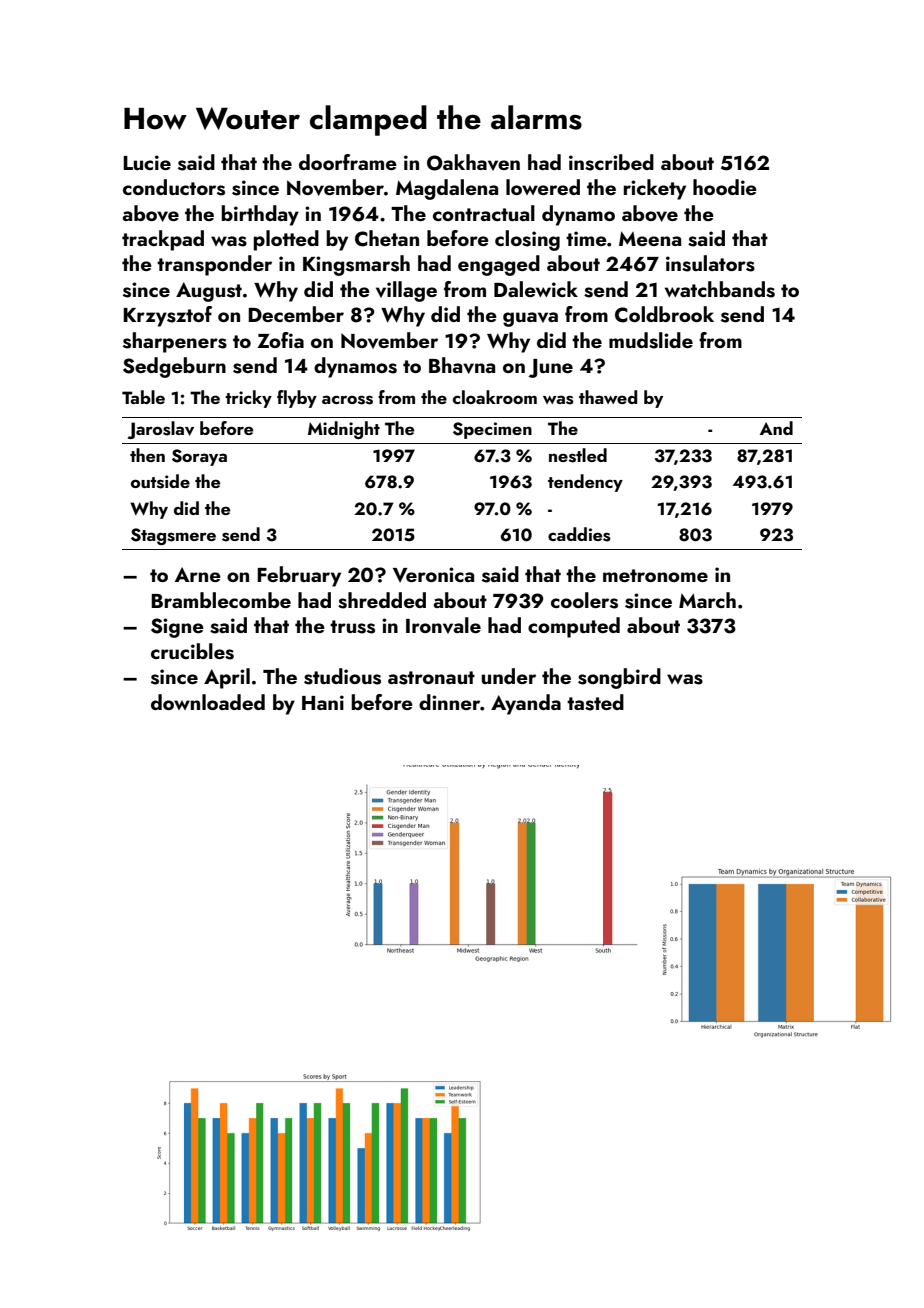  Describe the element at coordinates (611, 162) in the page. I see `inscribed` at that location.
